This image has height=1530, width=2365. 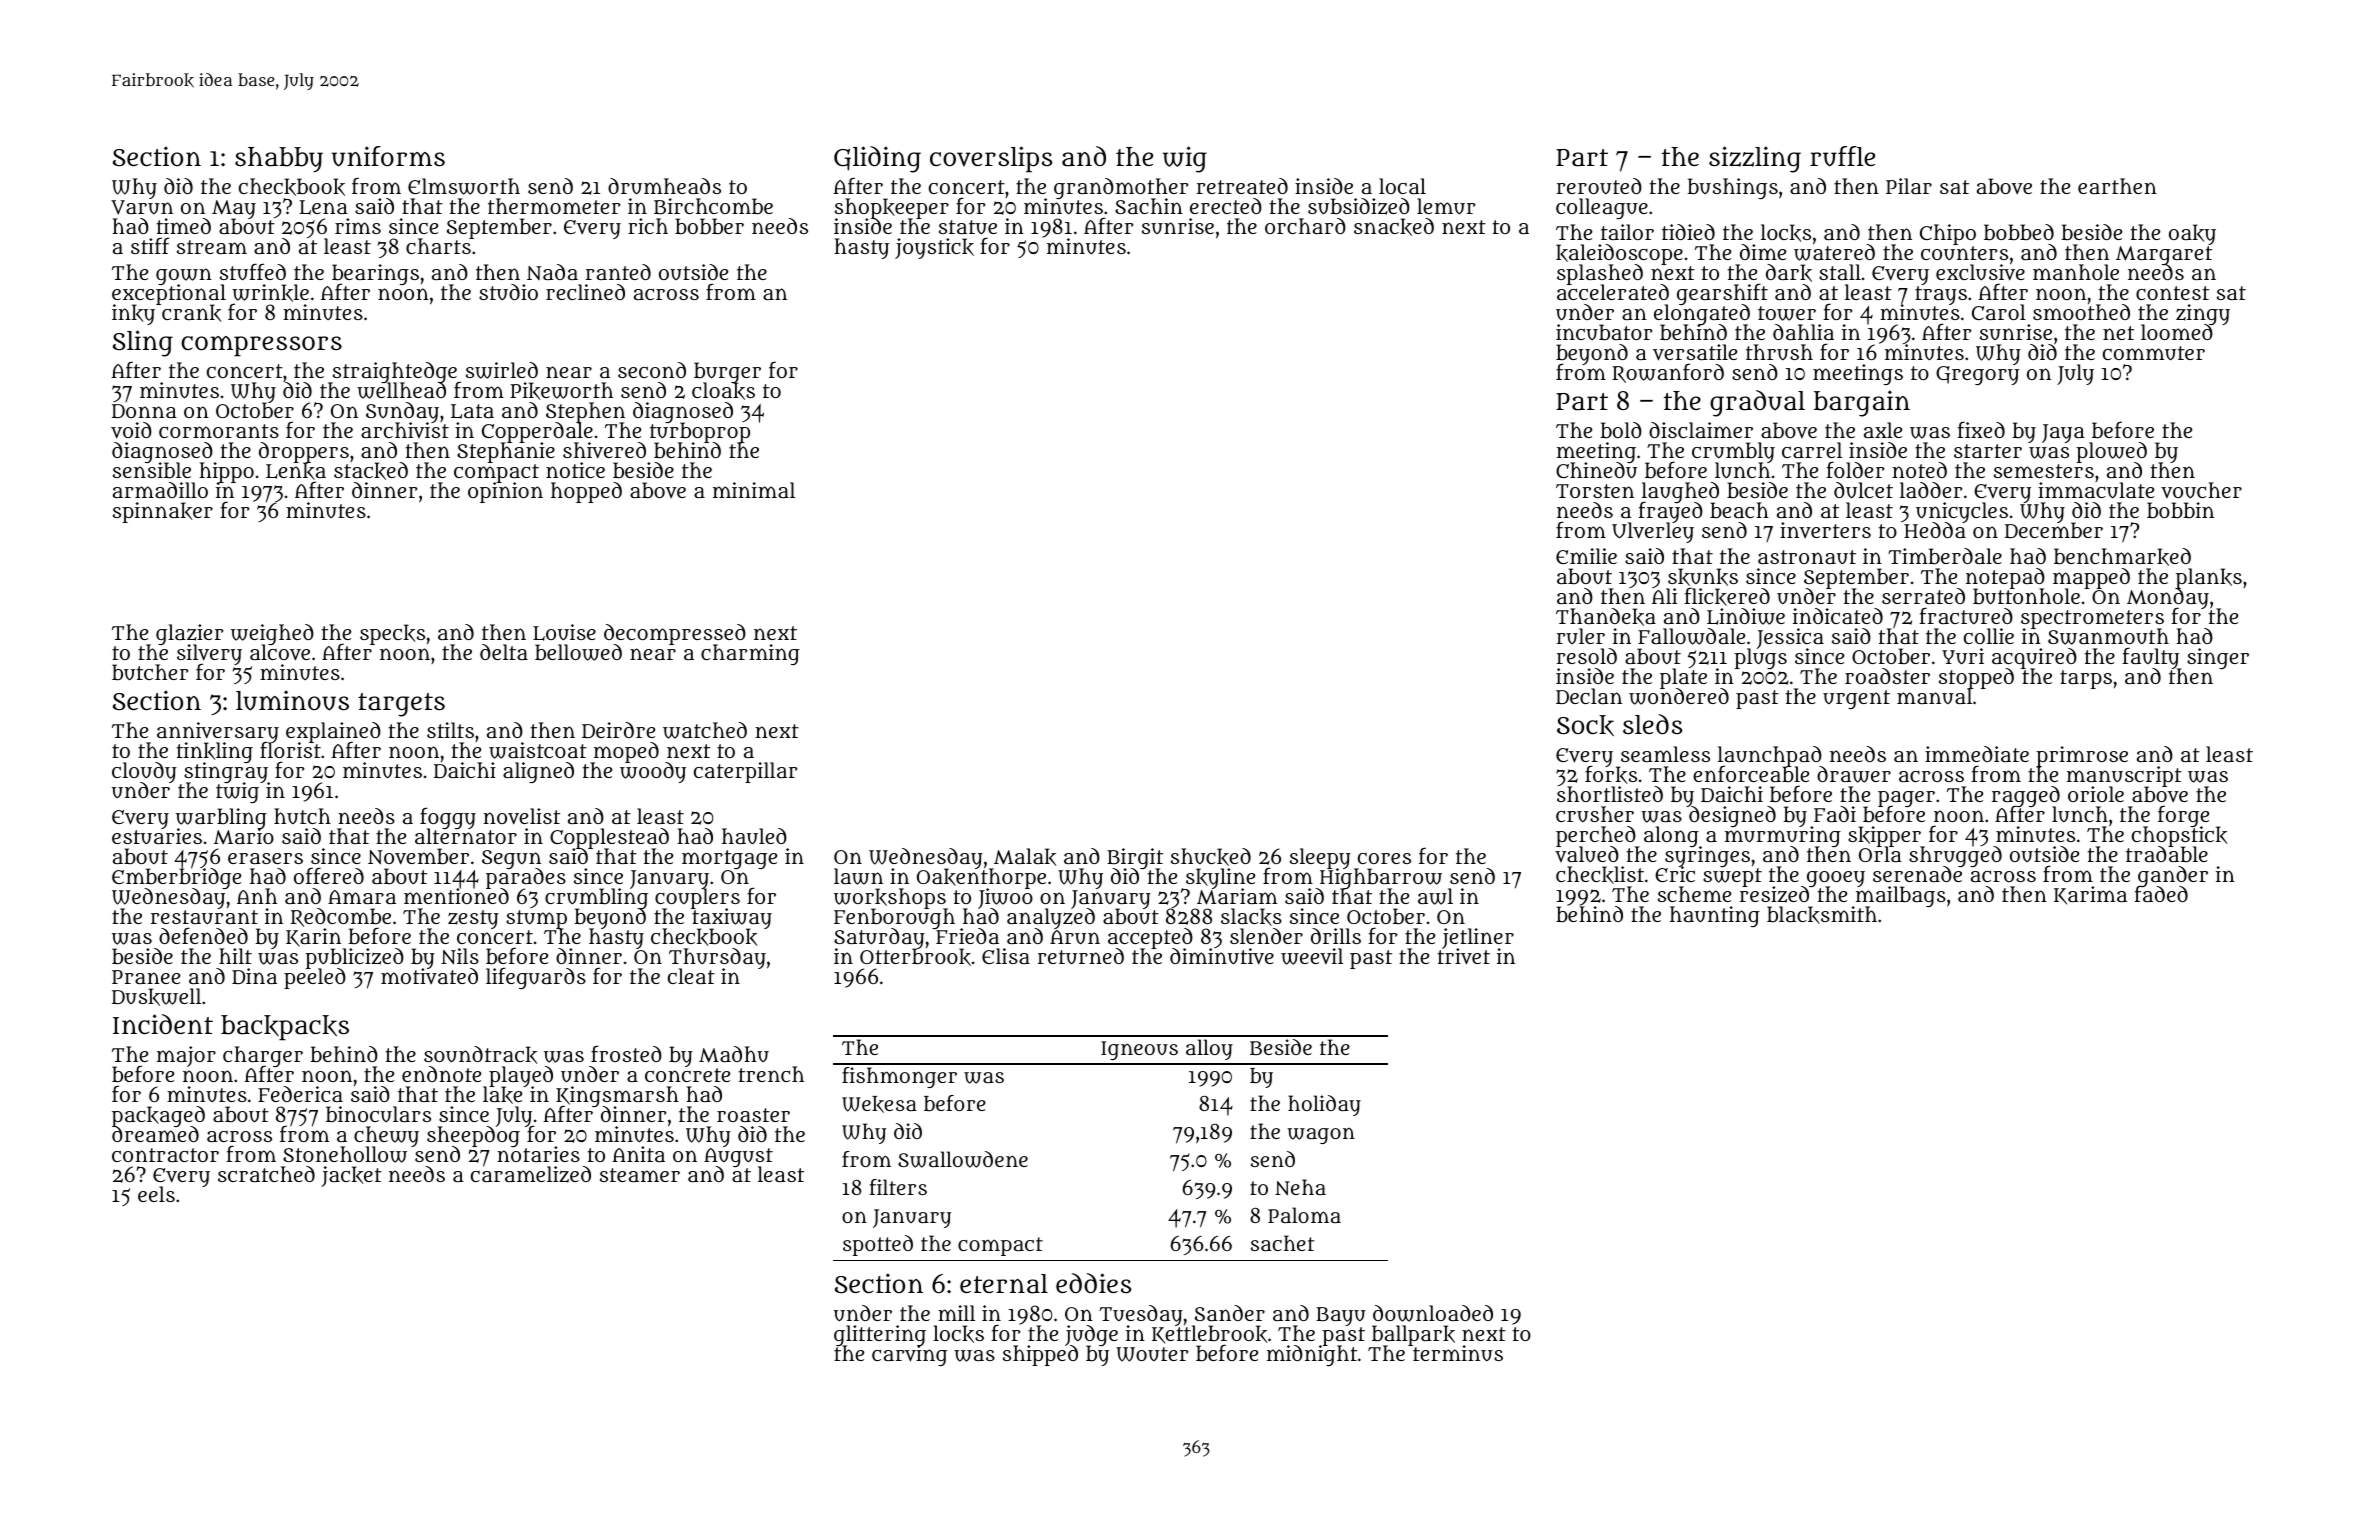 What do you see at coordinates (152, 470) in the image?
I see `sensible` at bounding box center [152, 470].
